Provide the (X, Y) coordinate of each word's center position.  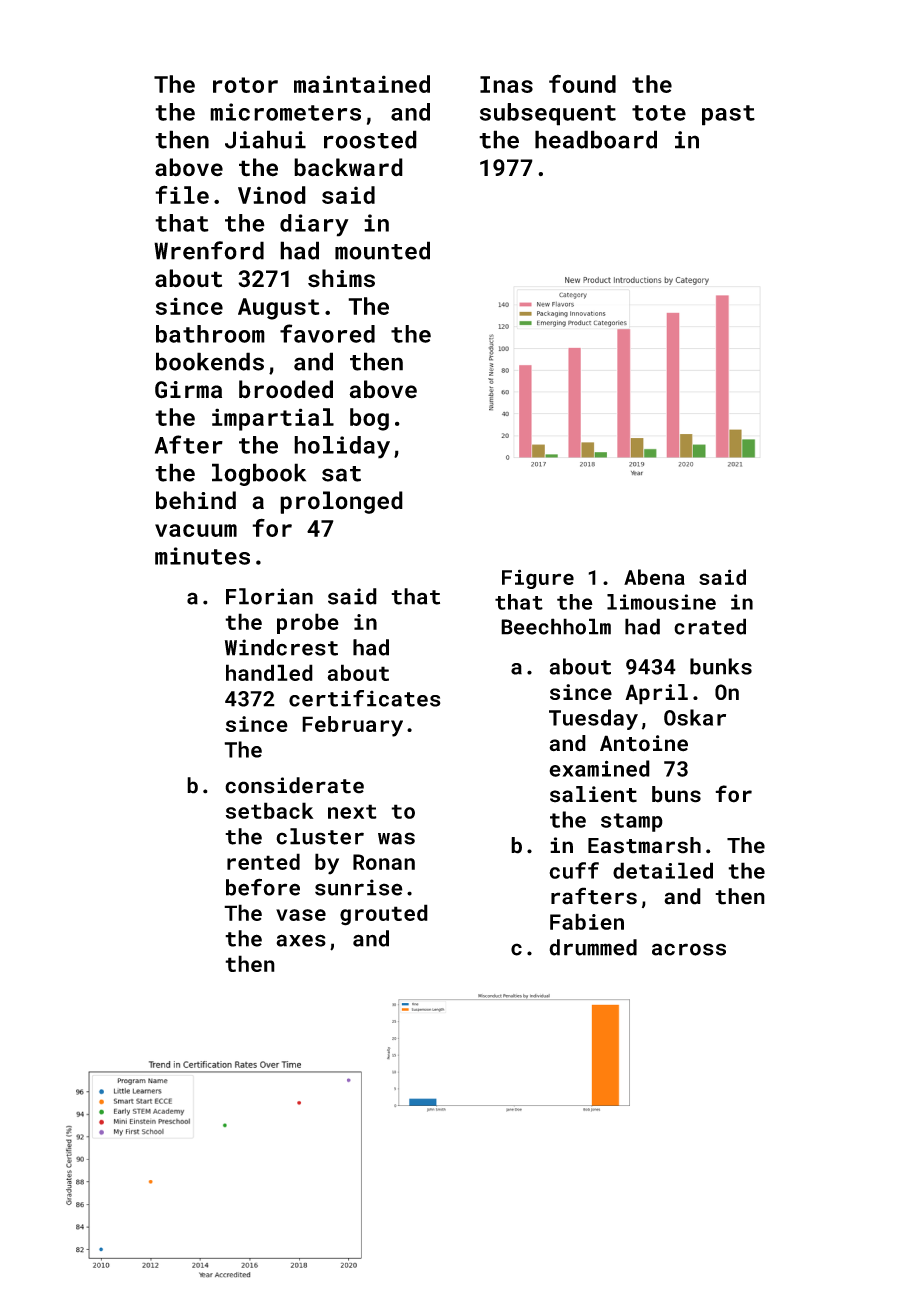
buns (676, 794)
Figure (538, 579)
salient (593, 794)
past (728, 115)
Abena (654, 577)
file (182, 194)
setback (270, 810)
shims (341, 278)
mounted (382, 250)
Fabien (587, 921)
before (263, 887)
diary (314, 225)
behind (196, 500)
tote (659, 113)
